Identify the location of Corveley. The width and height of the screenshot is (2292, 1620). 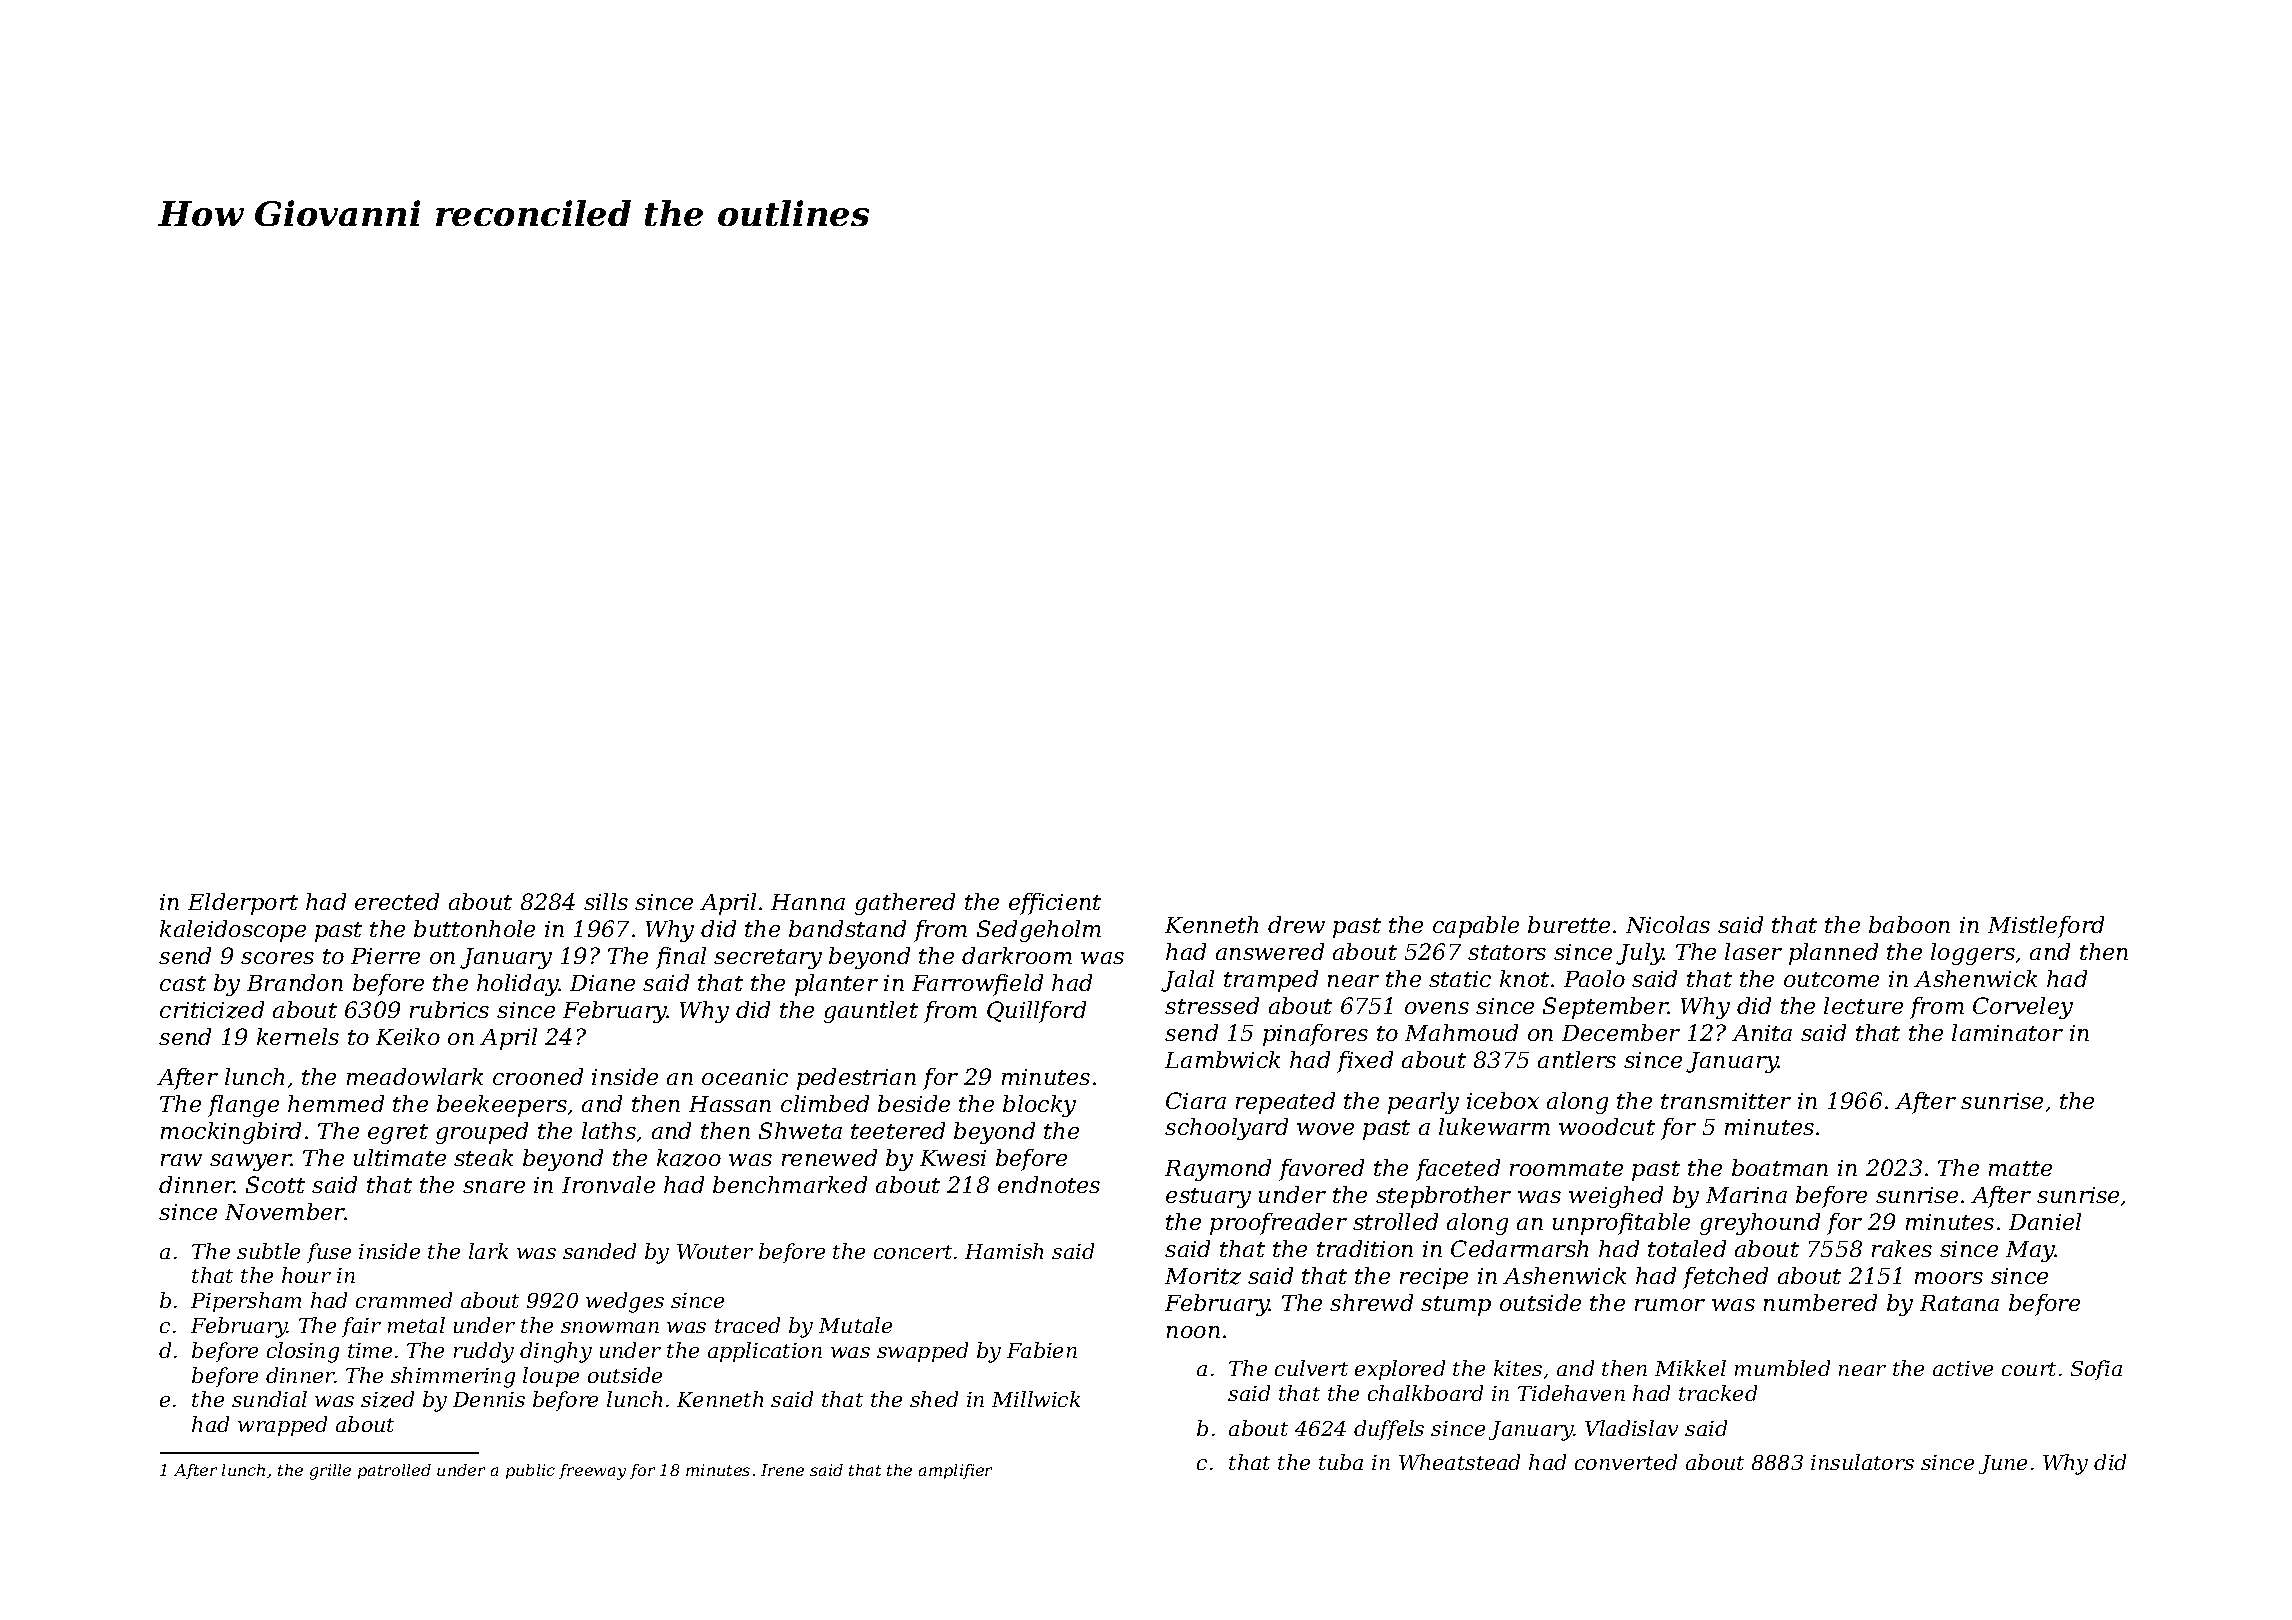
(2023, 1008).
